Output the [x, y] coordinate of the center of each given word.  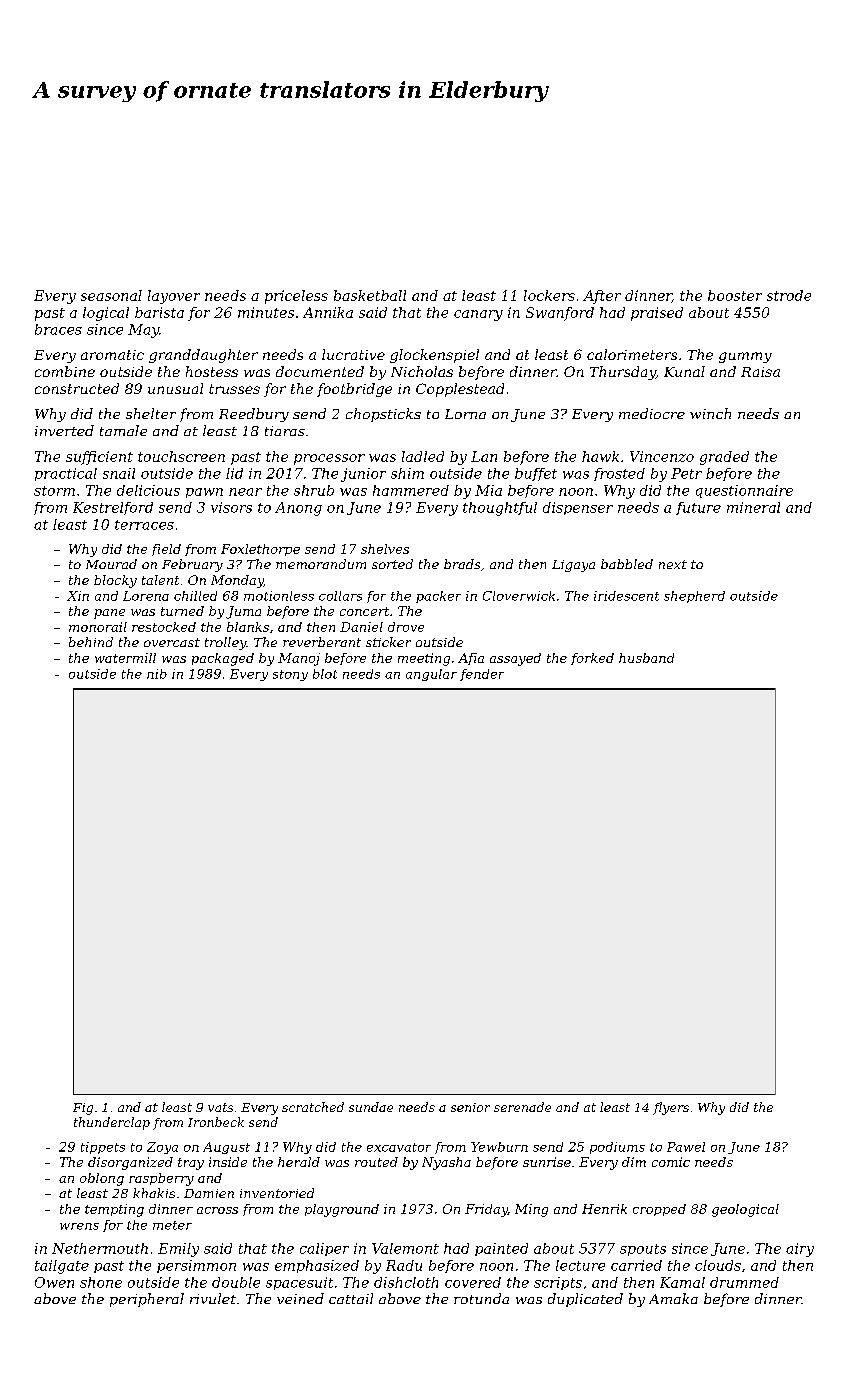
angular [431, 675]
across [217, 1210]
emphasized [317, 1266]
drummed [744, 1282]
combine [65, 371]
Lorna [465, 414]
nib [157, 674]
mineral [753, 507]
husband [646, 658]
